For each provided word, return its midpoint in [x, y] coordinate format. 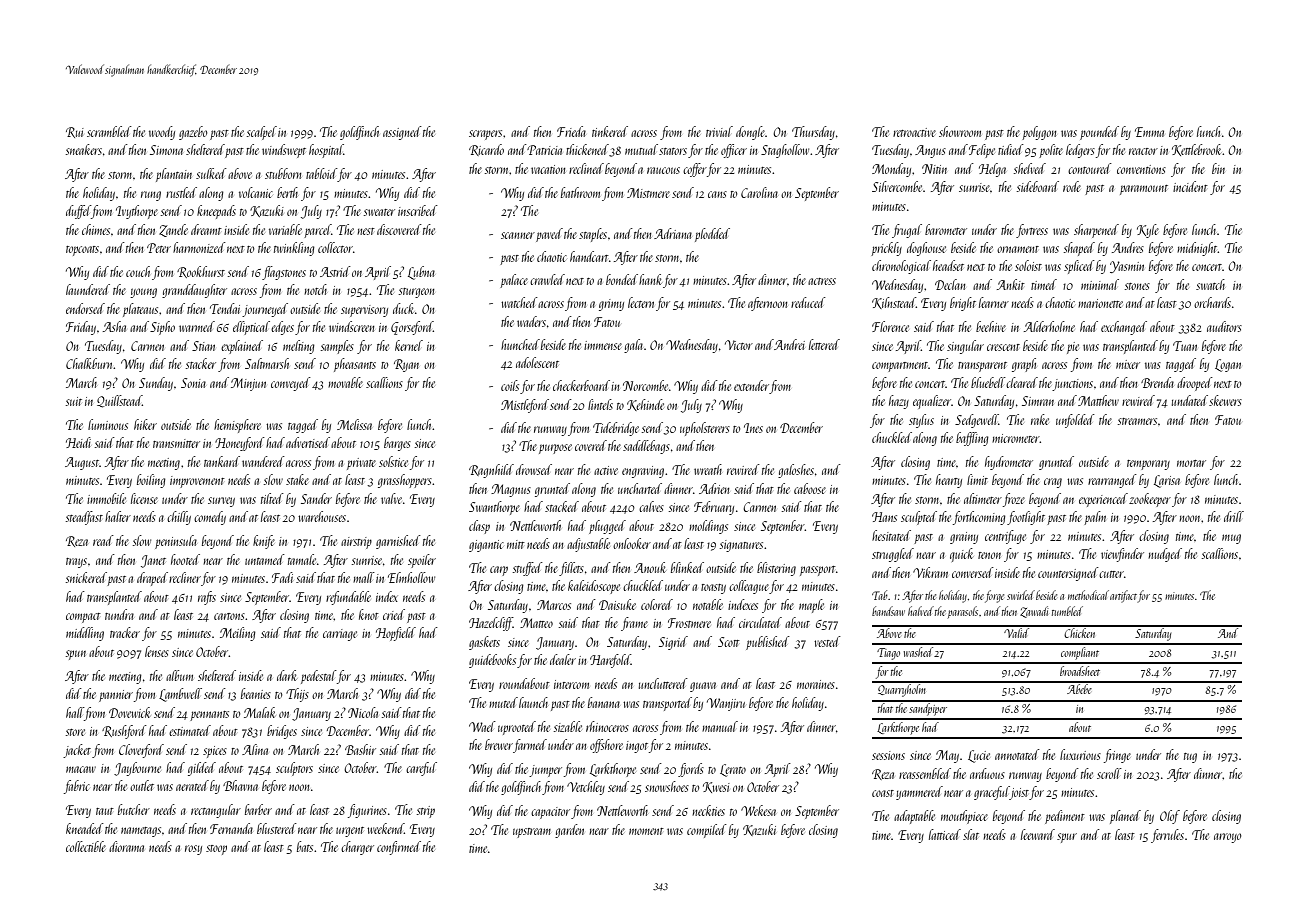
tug [1190, 758]
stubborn [283, 173]
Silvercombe [897, 186]
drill [1234, 516]
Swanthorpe [494, 508]
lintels [600, 404]
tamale [302, 559]
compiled [707, 831]
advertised [308, 442]
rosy [193, 850]
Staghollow [785, 151]
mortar [1191, 463]
